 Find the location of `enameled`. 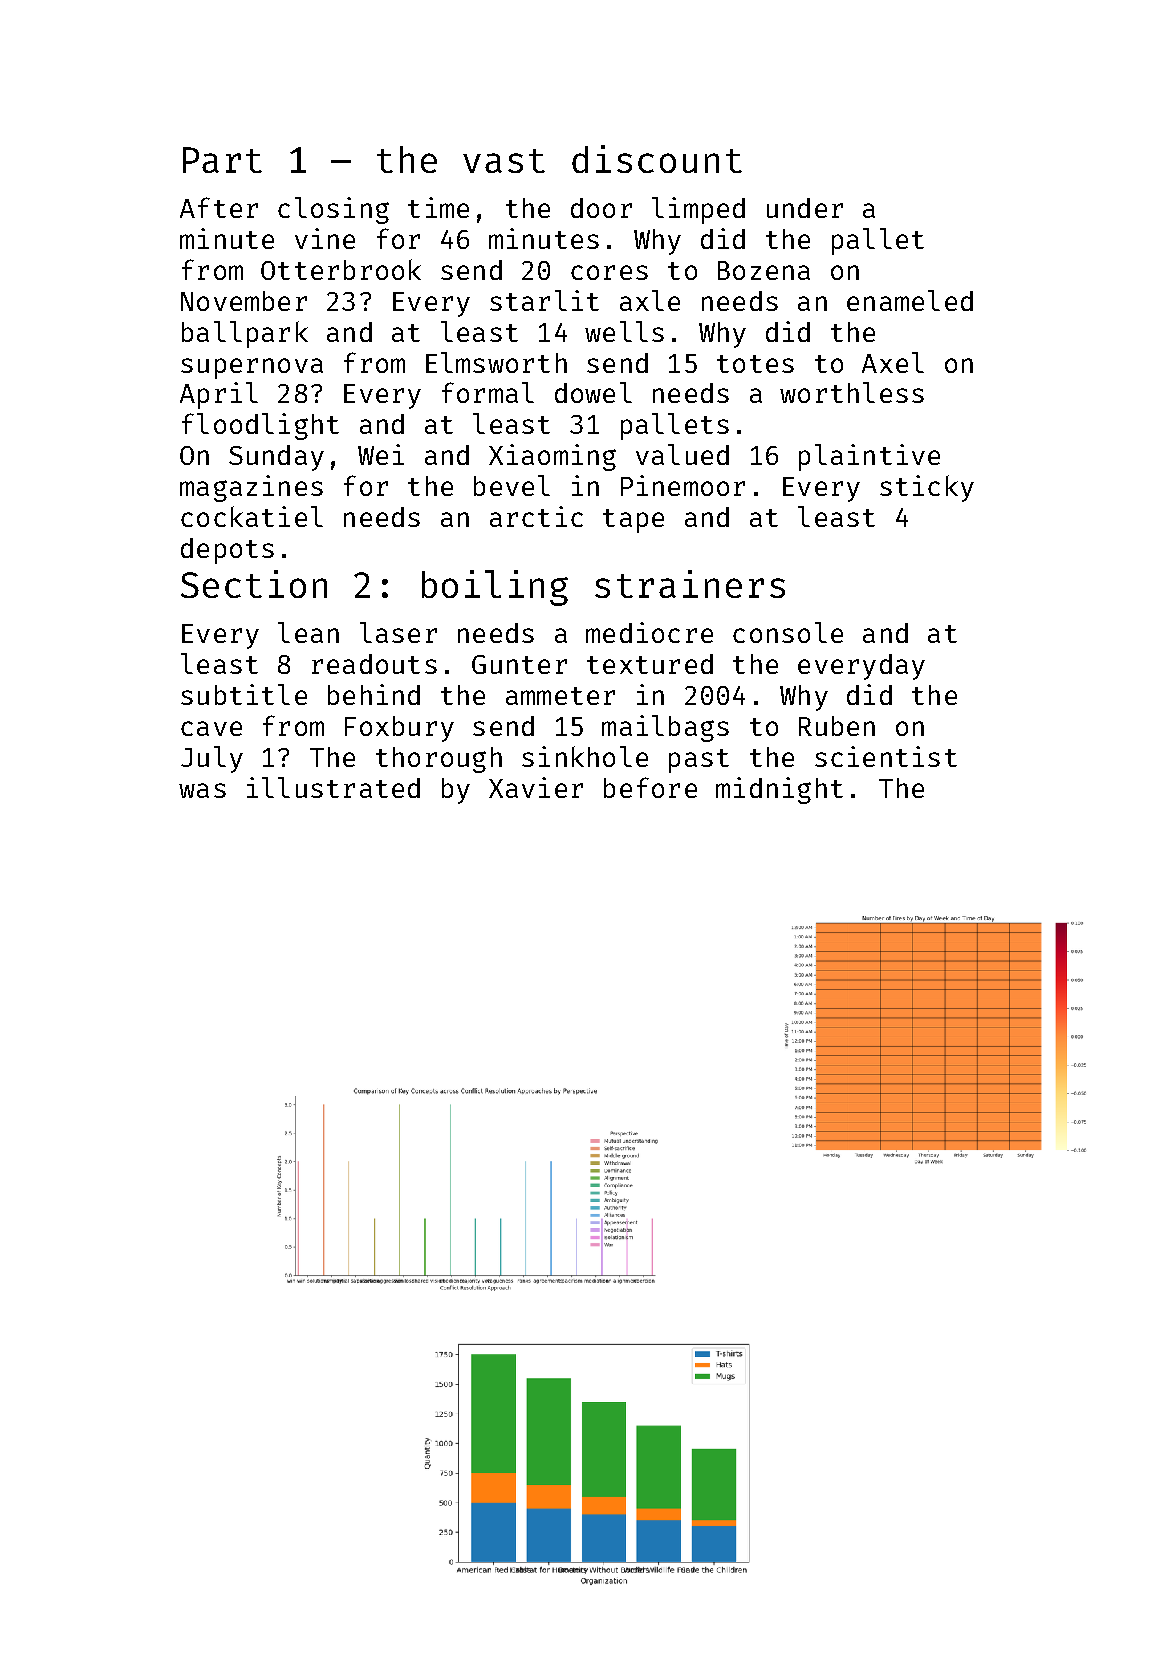

enameled is located at coordinates (910, 300).
